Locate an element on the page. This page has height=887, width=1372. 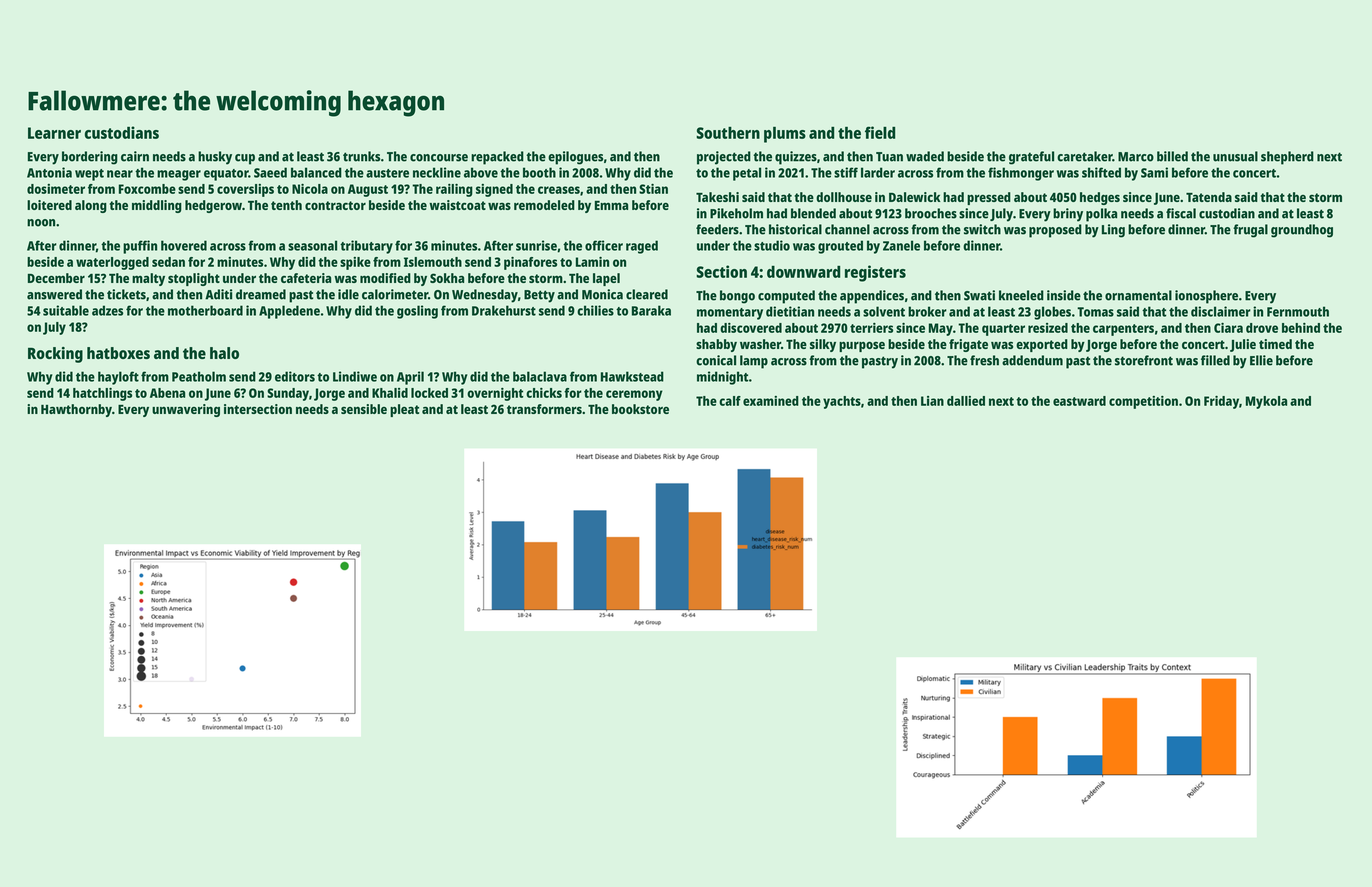
puffin is located at coordinates (140, 247).
